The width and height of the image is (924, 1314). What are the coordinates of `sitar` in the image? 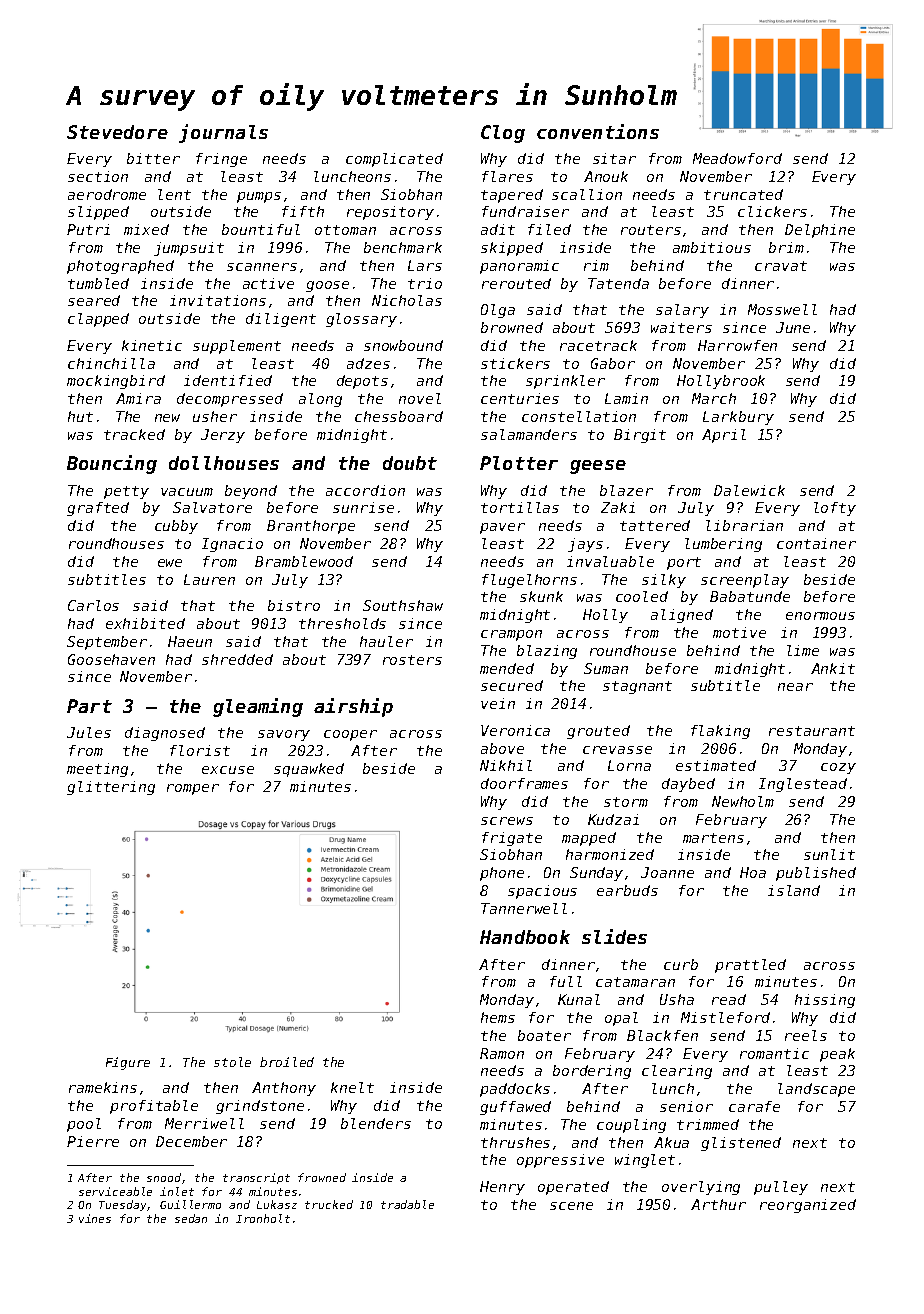 It's located at (614, 158).
